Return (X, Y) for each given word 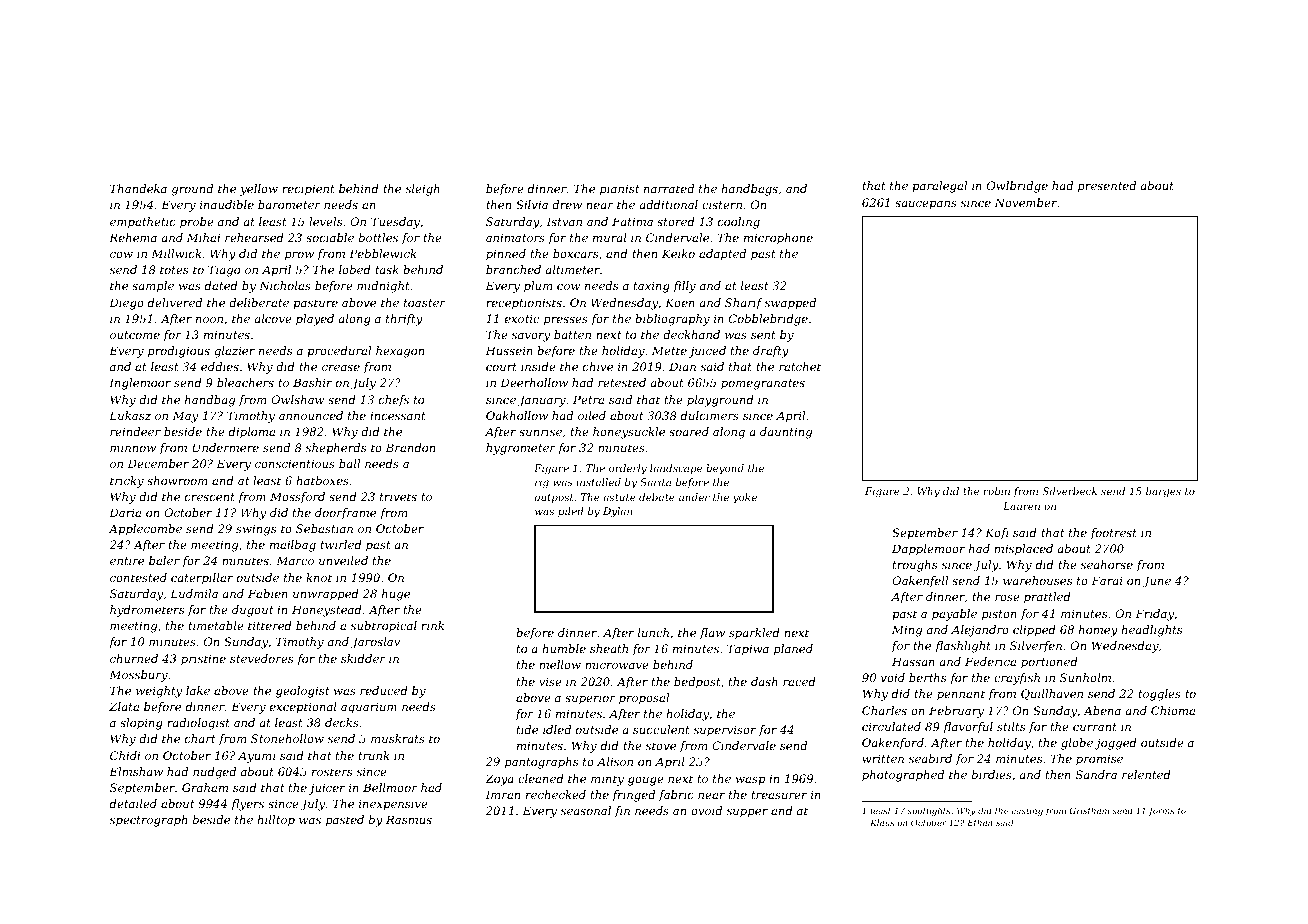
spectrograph (148, 821)
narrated (669, 188)
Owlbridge (1017, 187)
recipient (308, 190)
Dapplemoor (928, 550)
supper (747, 813)
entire (127, 560)
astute (619, 497)
